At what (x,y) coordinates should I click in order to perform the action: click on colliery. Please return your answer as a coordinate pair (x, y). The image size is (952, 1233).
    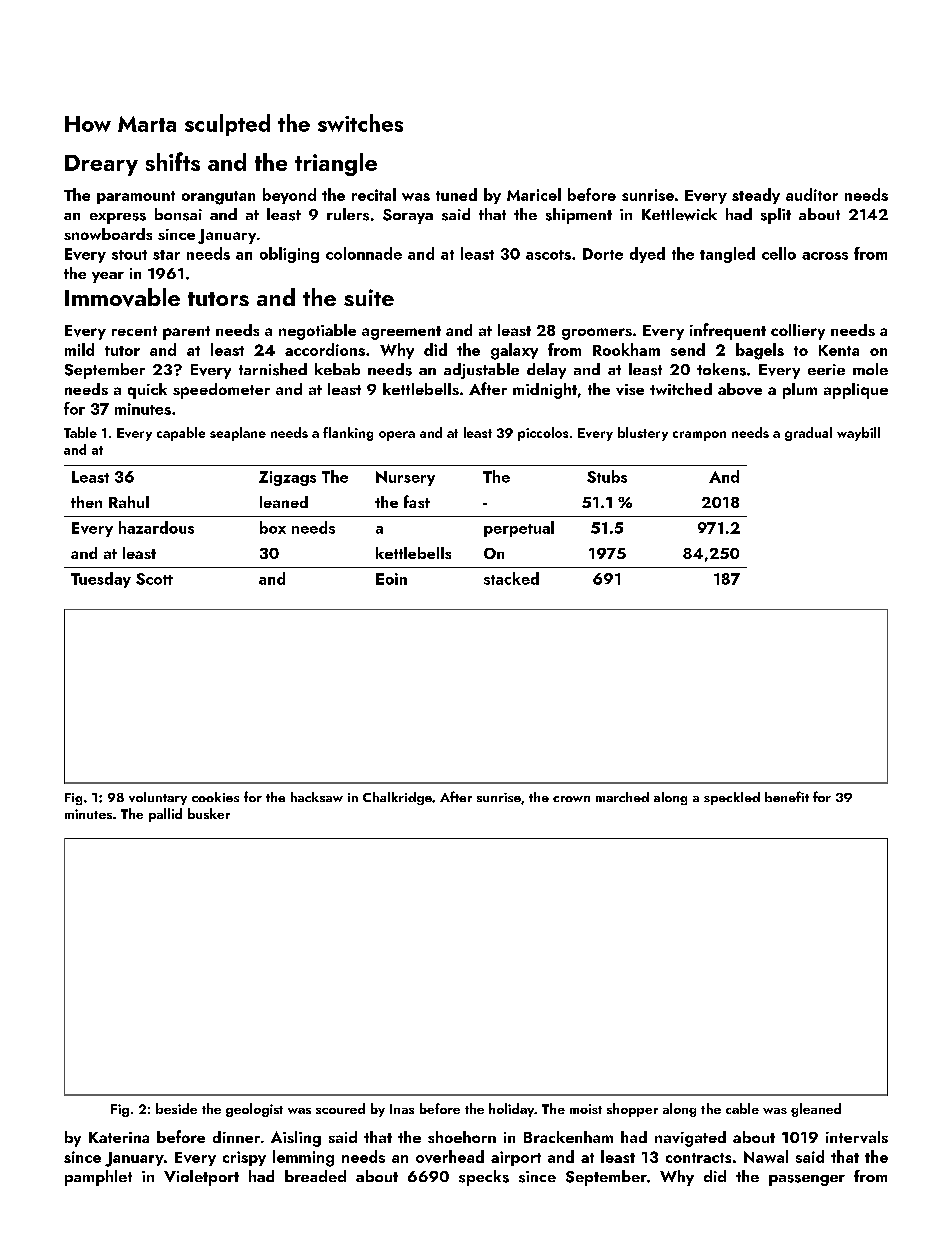
    Looking at the image, I should click on (798, 332).
